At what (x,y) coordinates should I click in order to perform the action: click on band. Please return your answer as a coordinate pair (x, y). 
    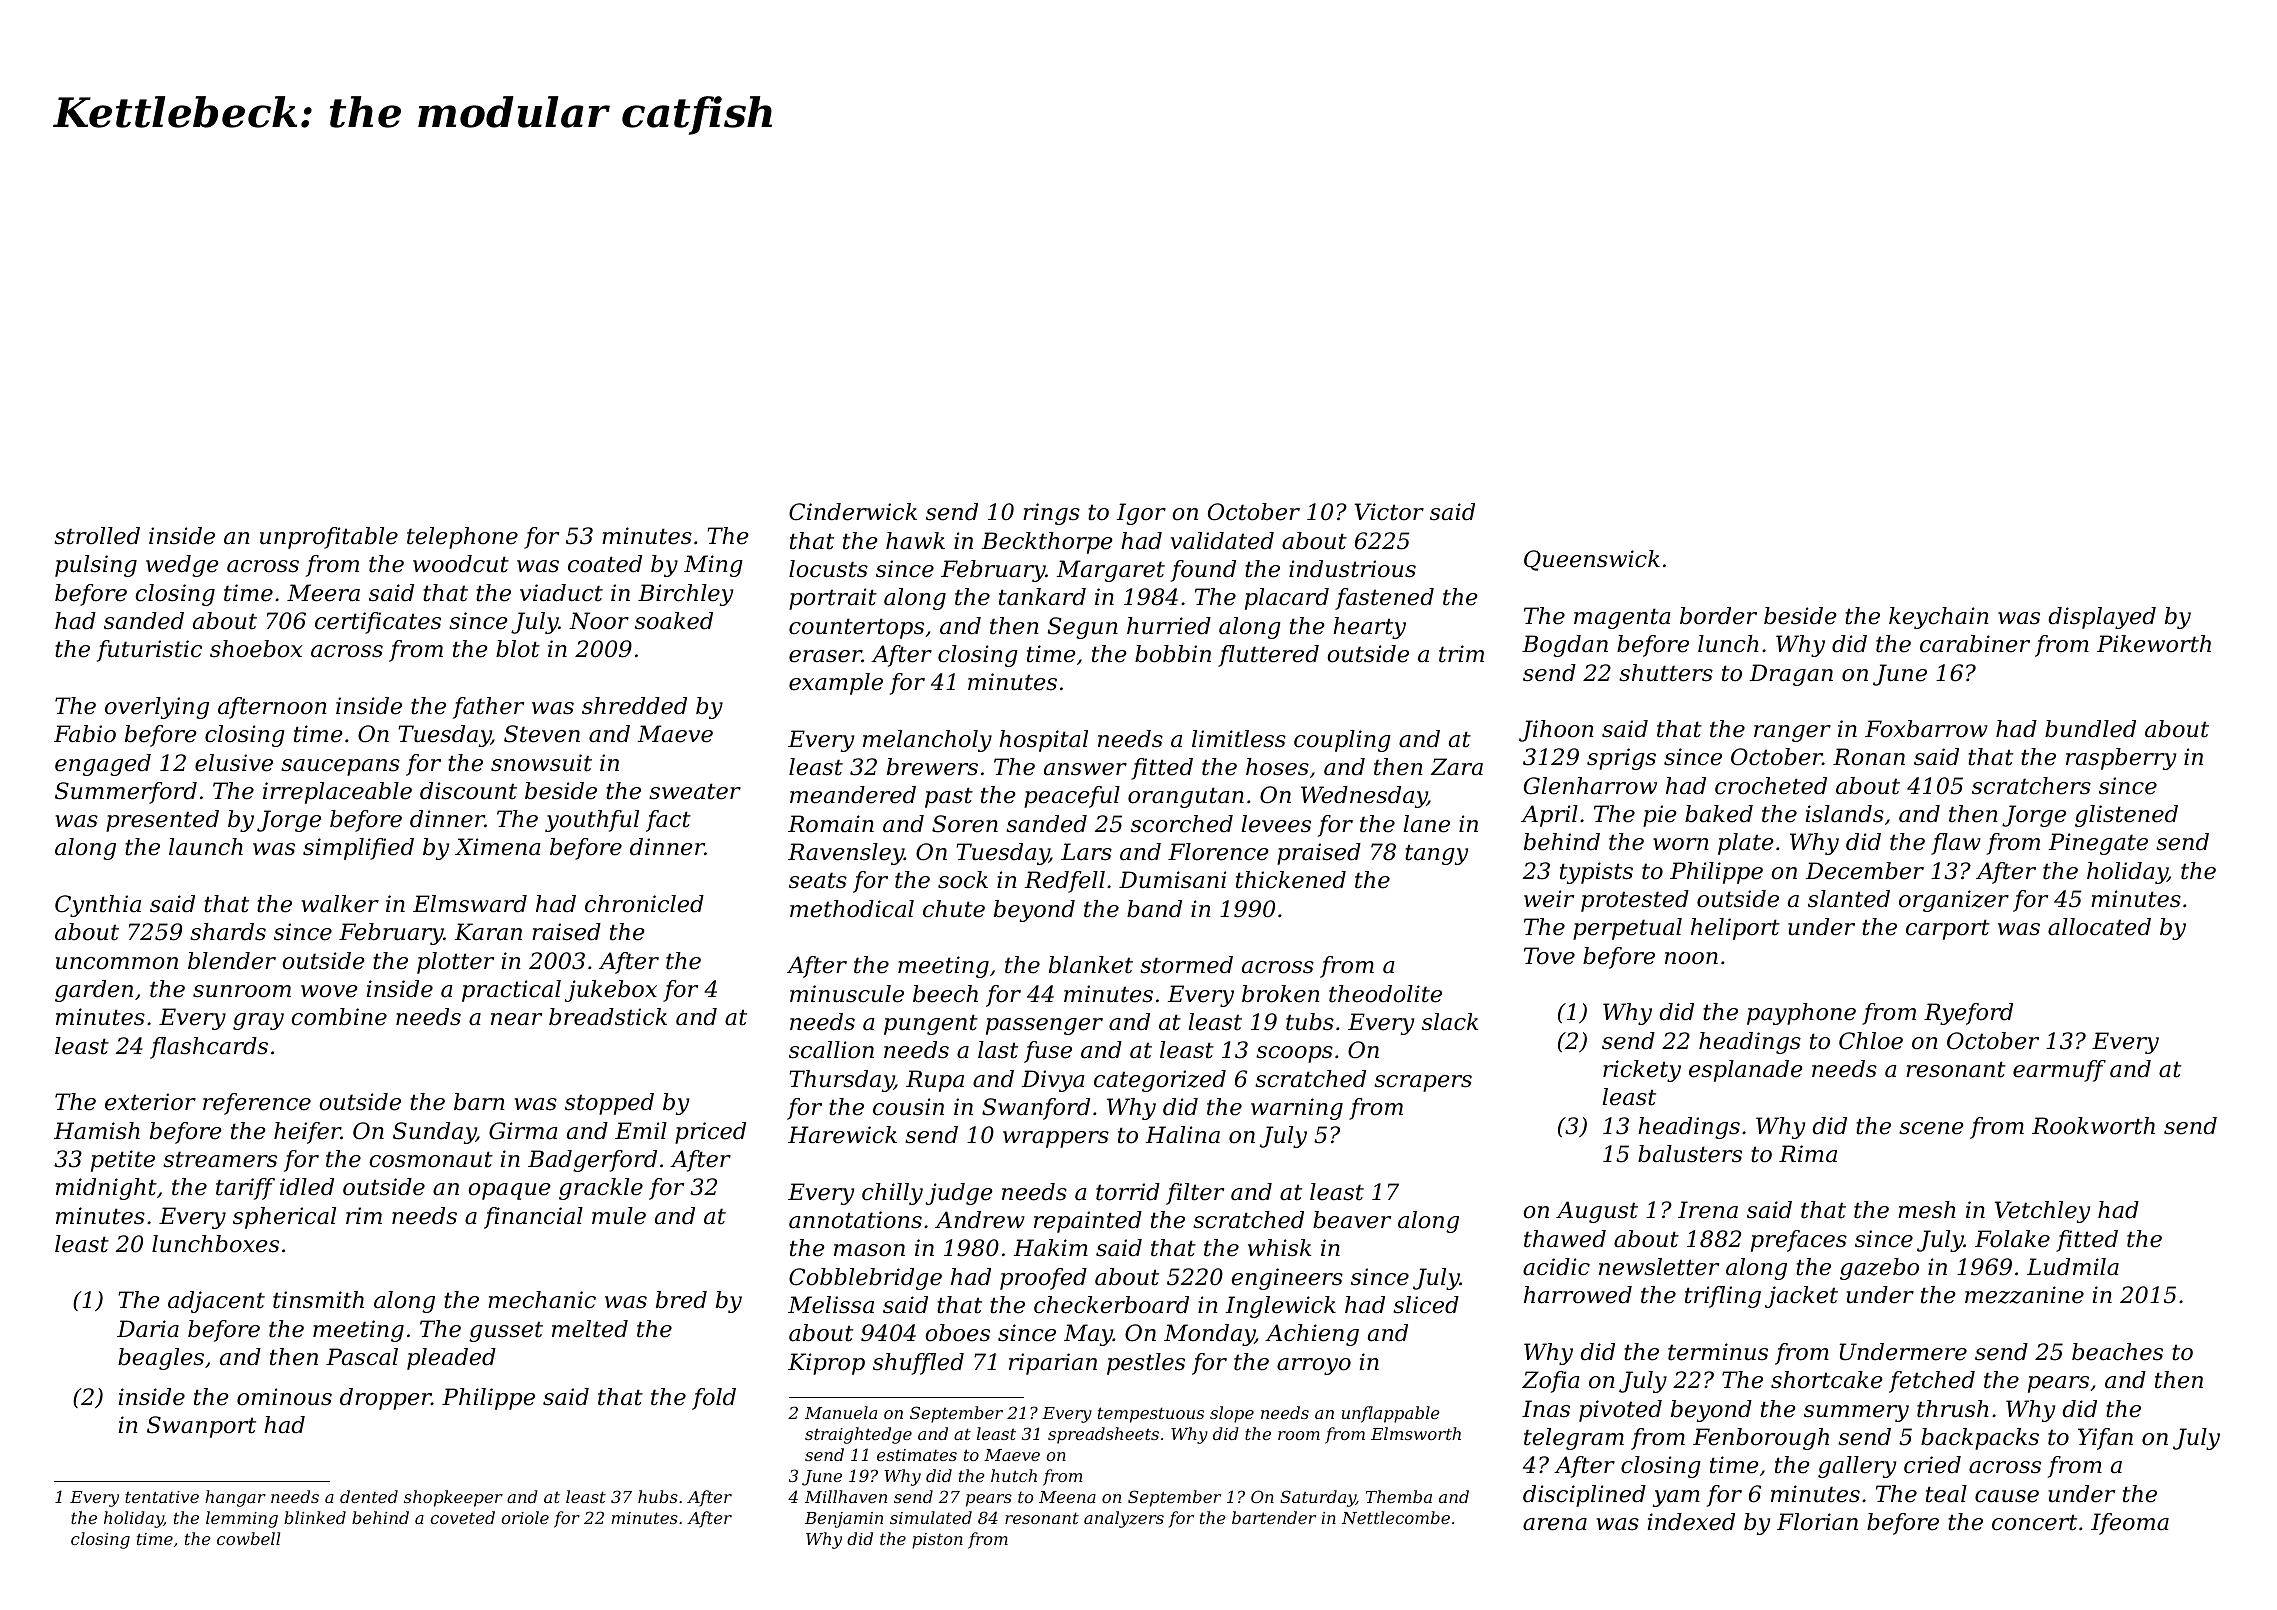
    Looking at the image, I should click on (1154, 909).
